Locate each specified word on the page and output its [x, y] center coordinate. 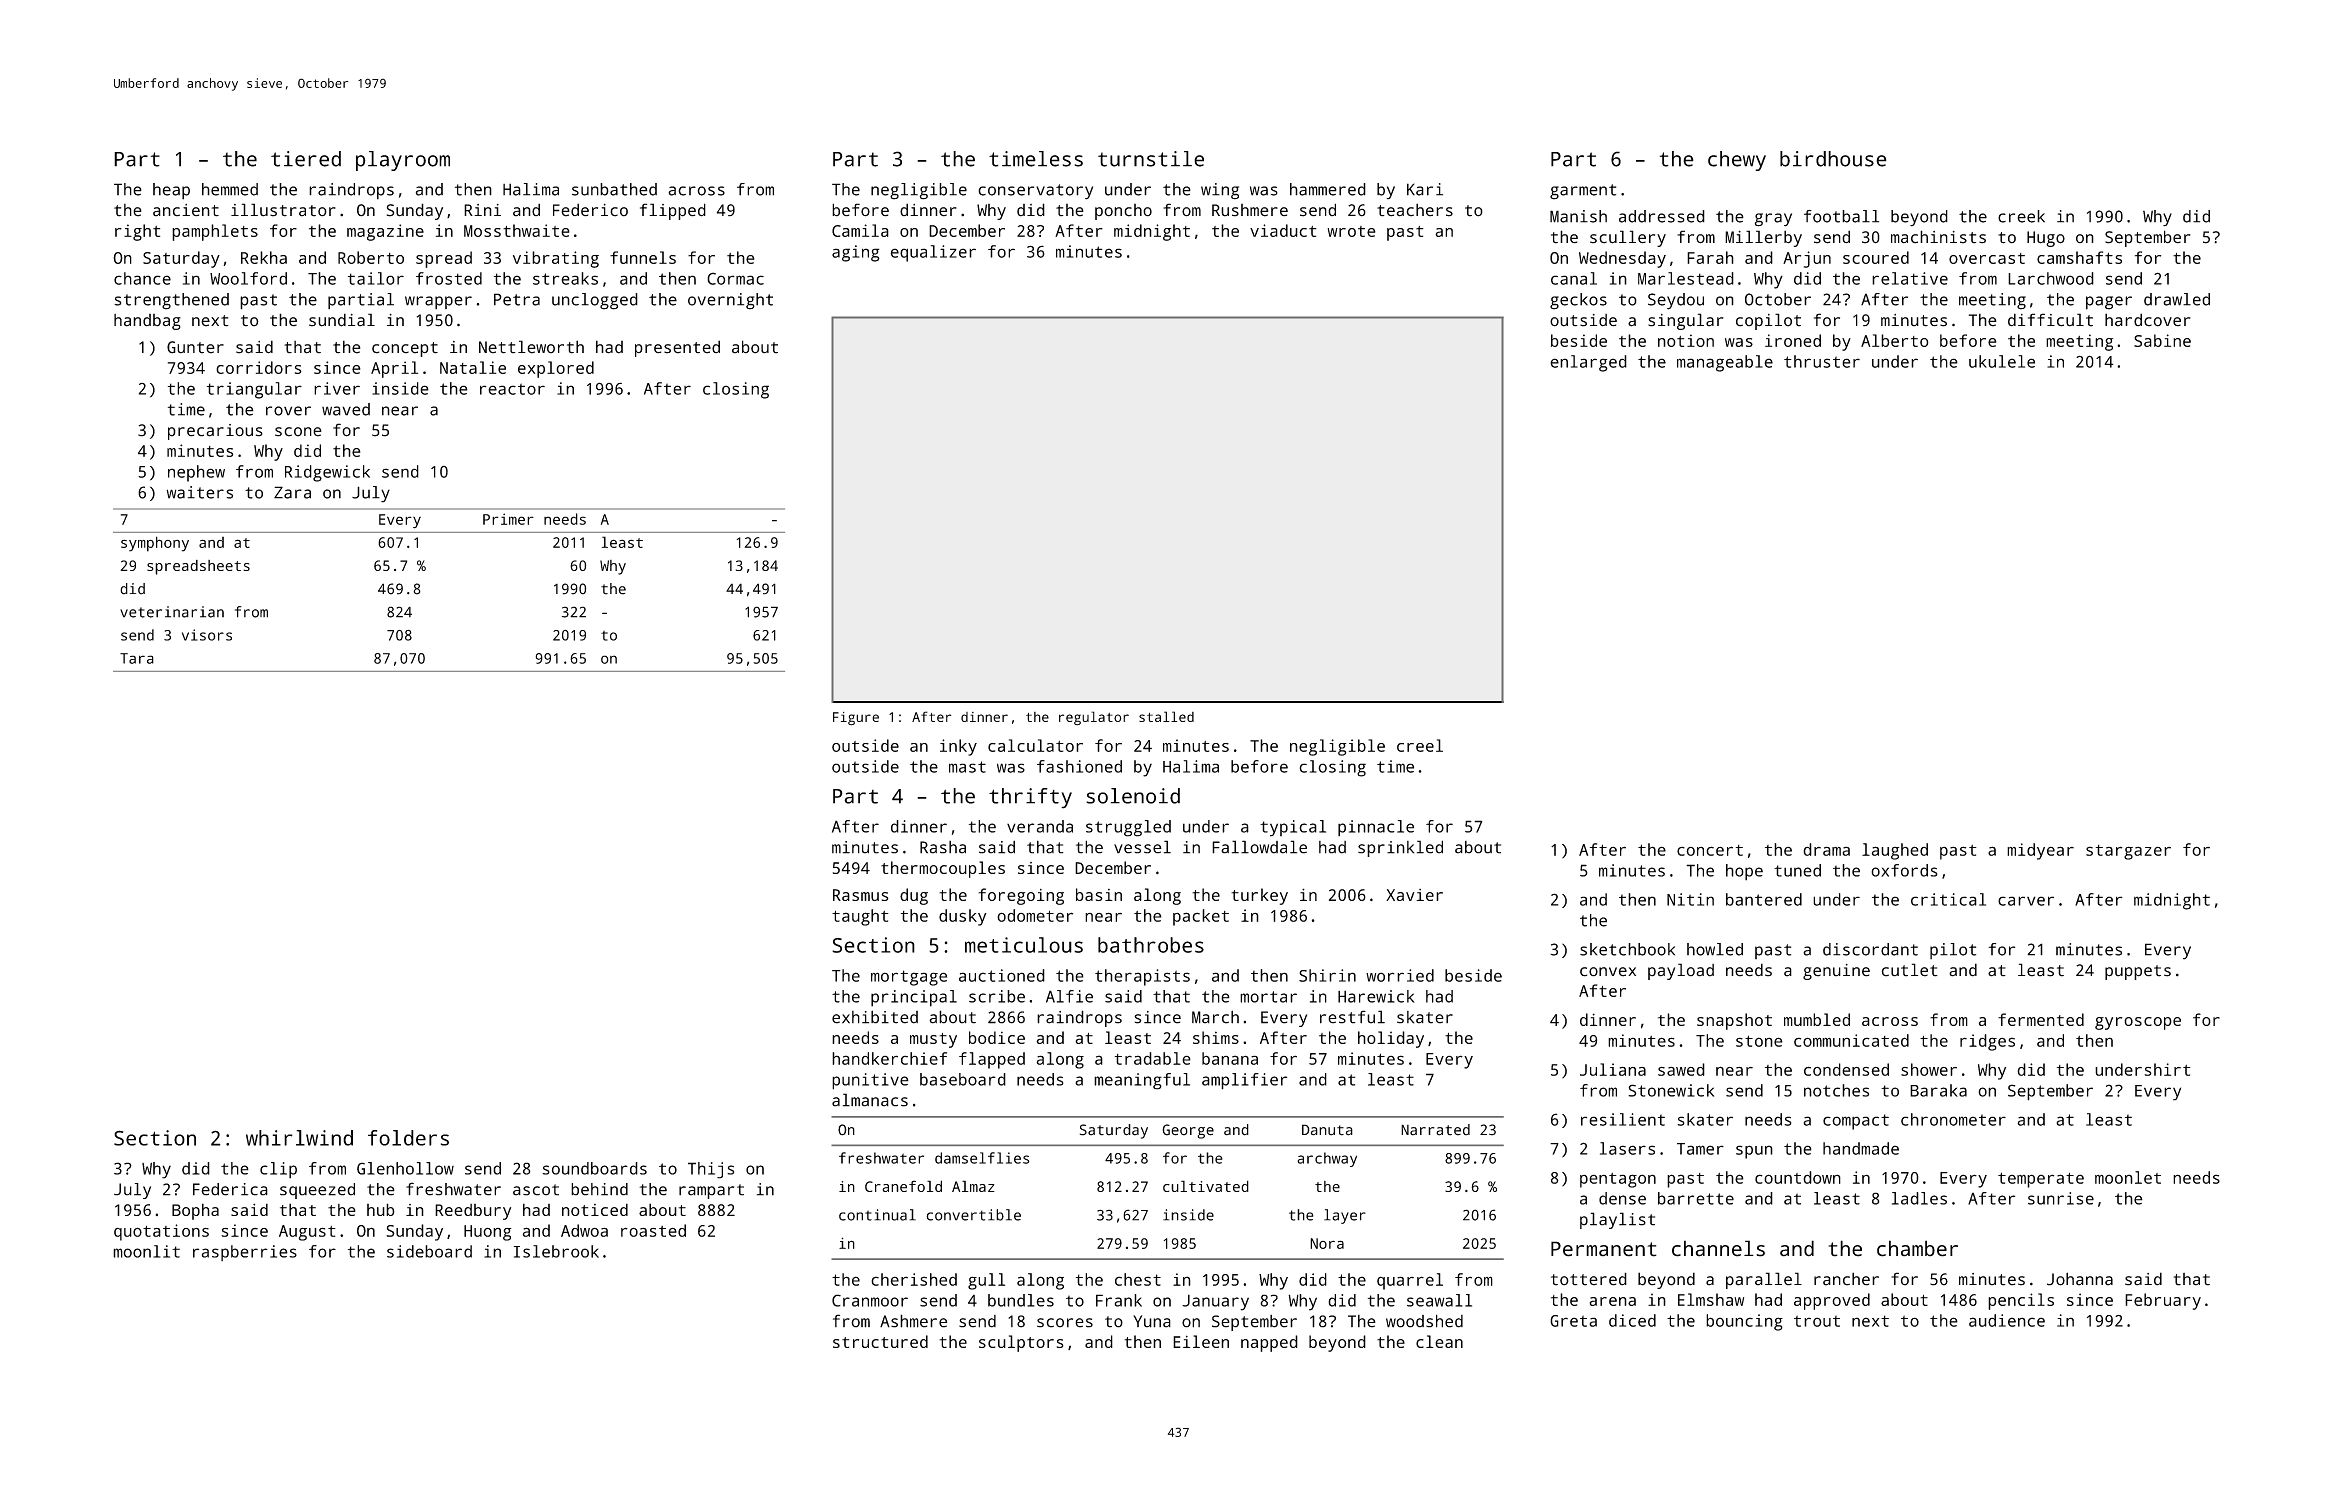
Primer [508, 519]
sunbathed [614, 189]
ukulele [2002, 361]
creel [1420, 745]
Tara [137, 658]
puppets [2138, 972]
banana [1230, 1058]
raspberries [245, 1253]
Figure [856, 719]
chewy [1737, 161]
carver [2026, 901]
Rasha [943, 847]
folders [408, 1138]
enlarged [1588, 363]
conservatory [1035, 192]
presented [677, 348]
